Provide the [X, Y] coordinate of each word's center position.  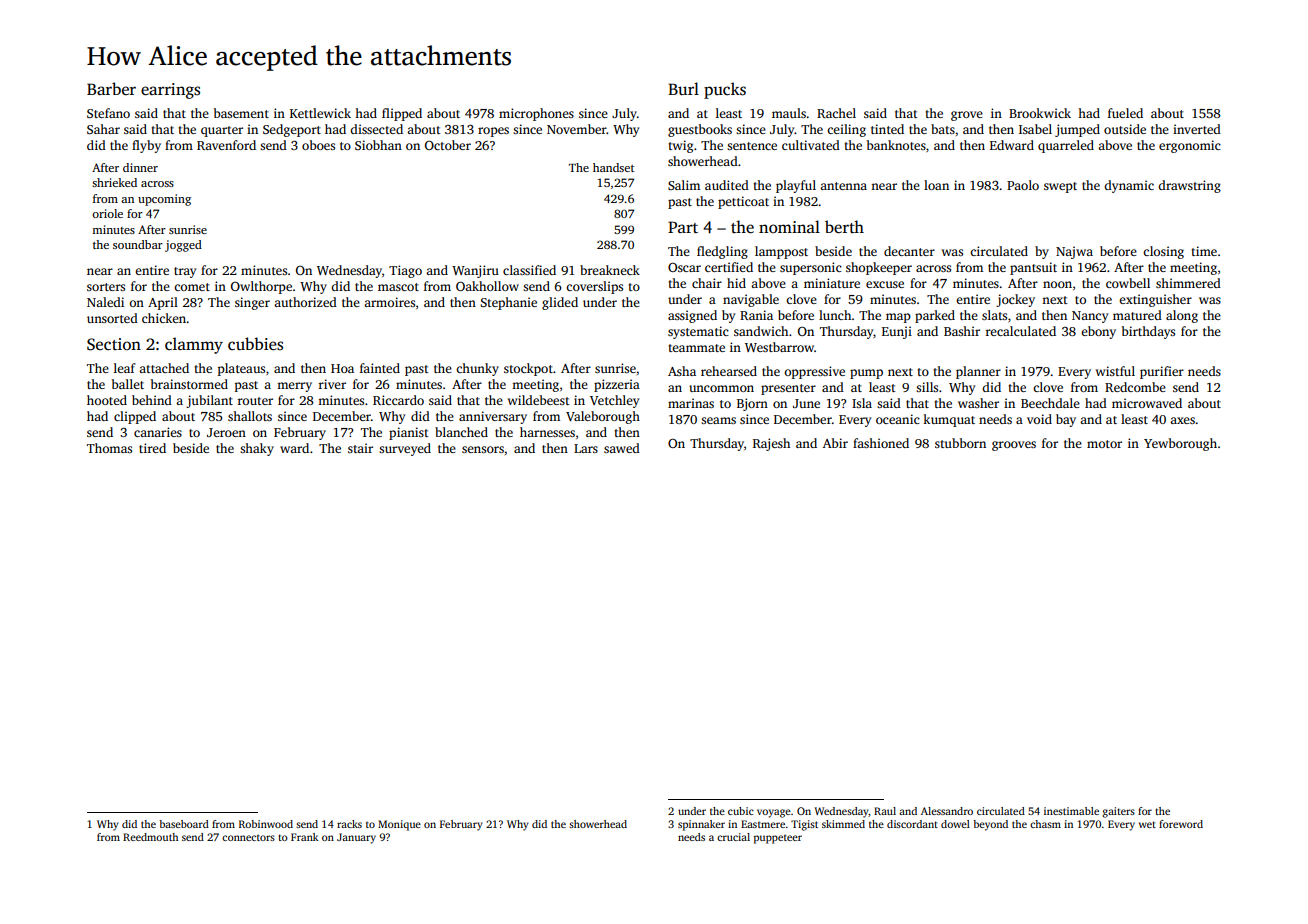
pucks [725, 90]
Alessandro [947, 811]
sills [927, 387]
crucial [733, 837]
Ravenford [226, 145]
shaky [257, 449]
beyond [990, 825]
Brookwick [1040, 113]
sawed [622, 448]
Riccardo [398, 400]
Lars [586, 448]
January [356, 838]
